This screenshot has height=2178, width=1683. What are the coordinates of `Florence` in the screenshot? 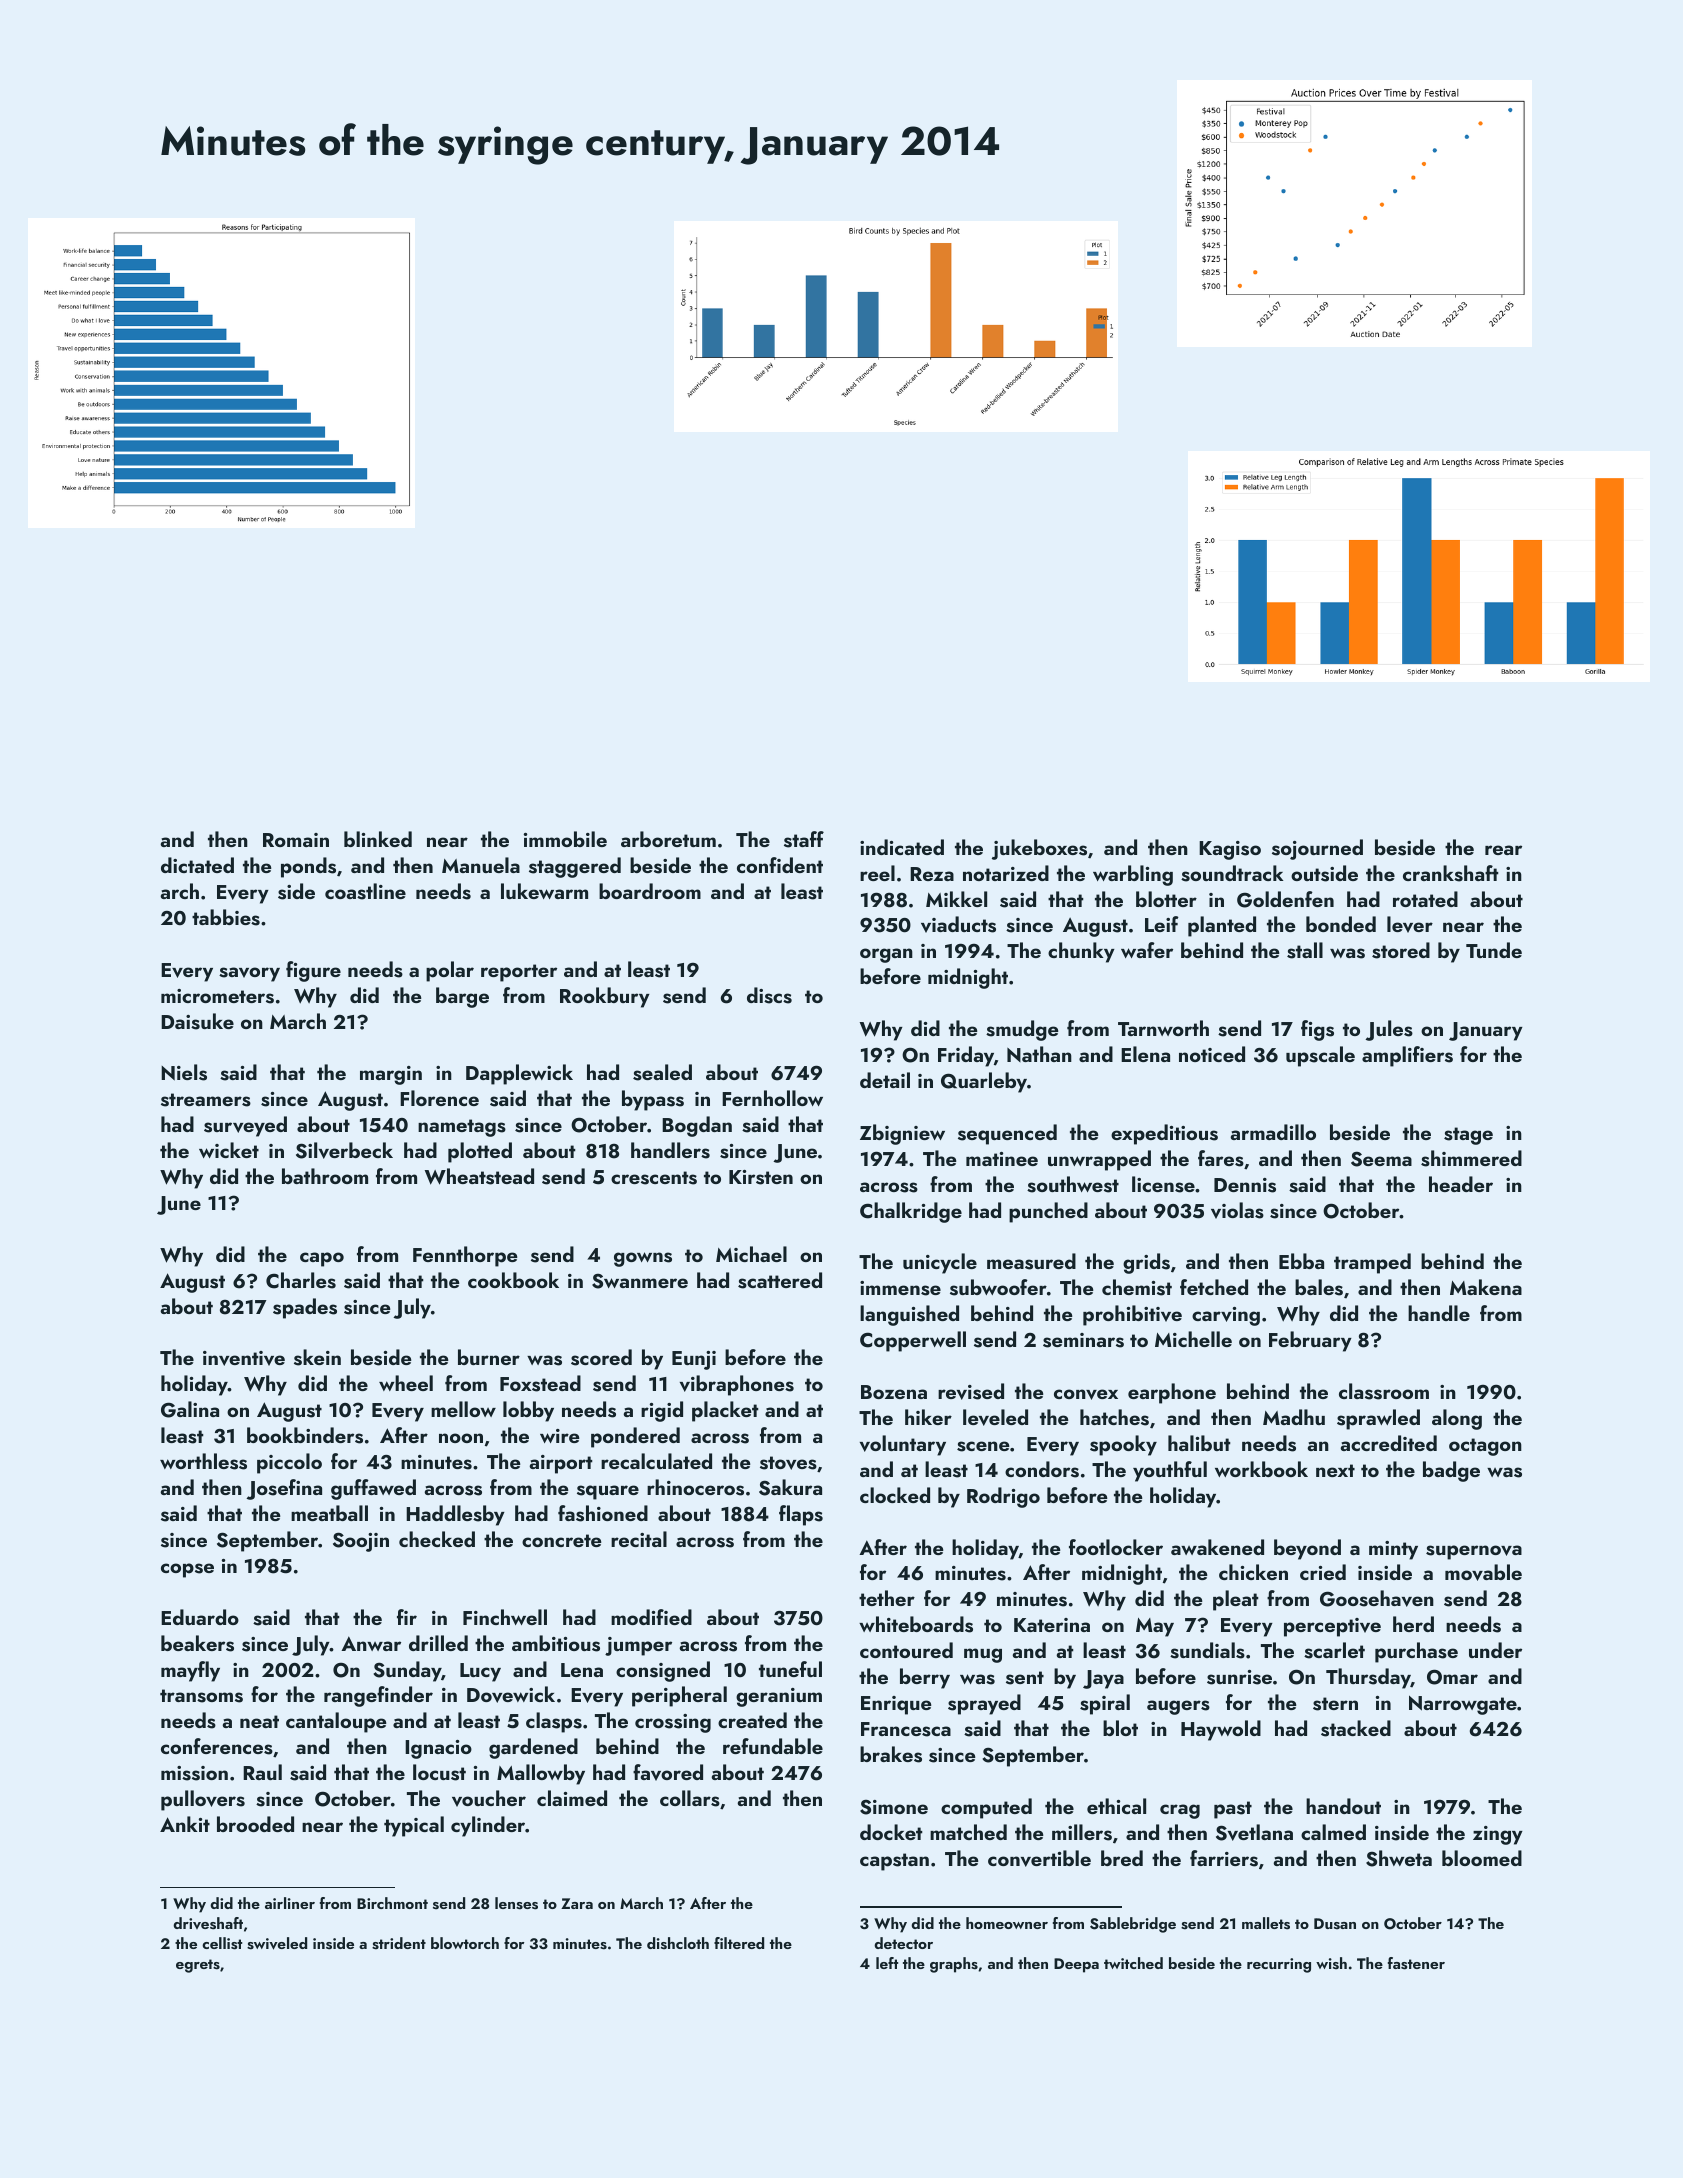 It's located at (439, 1098).
